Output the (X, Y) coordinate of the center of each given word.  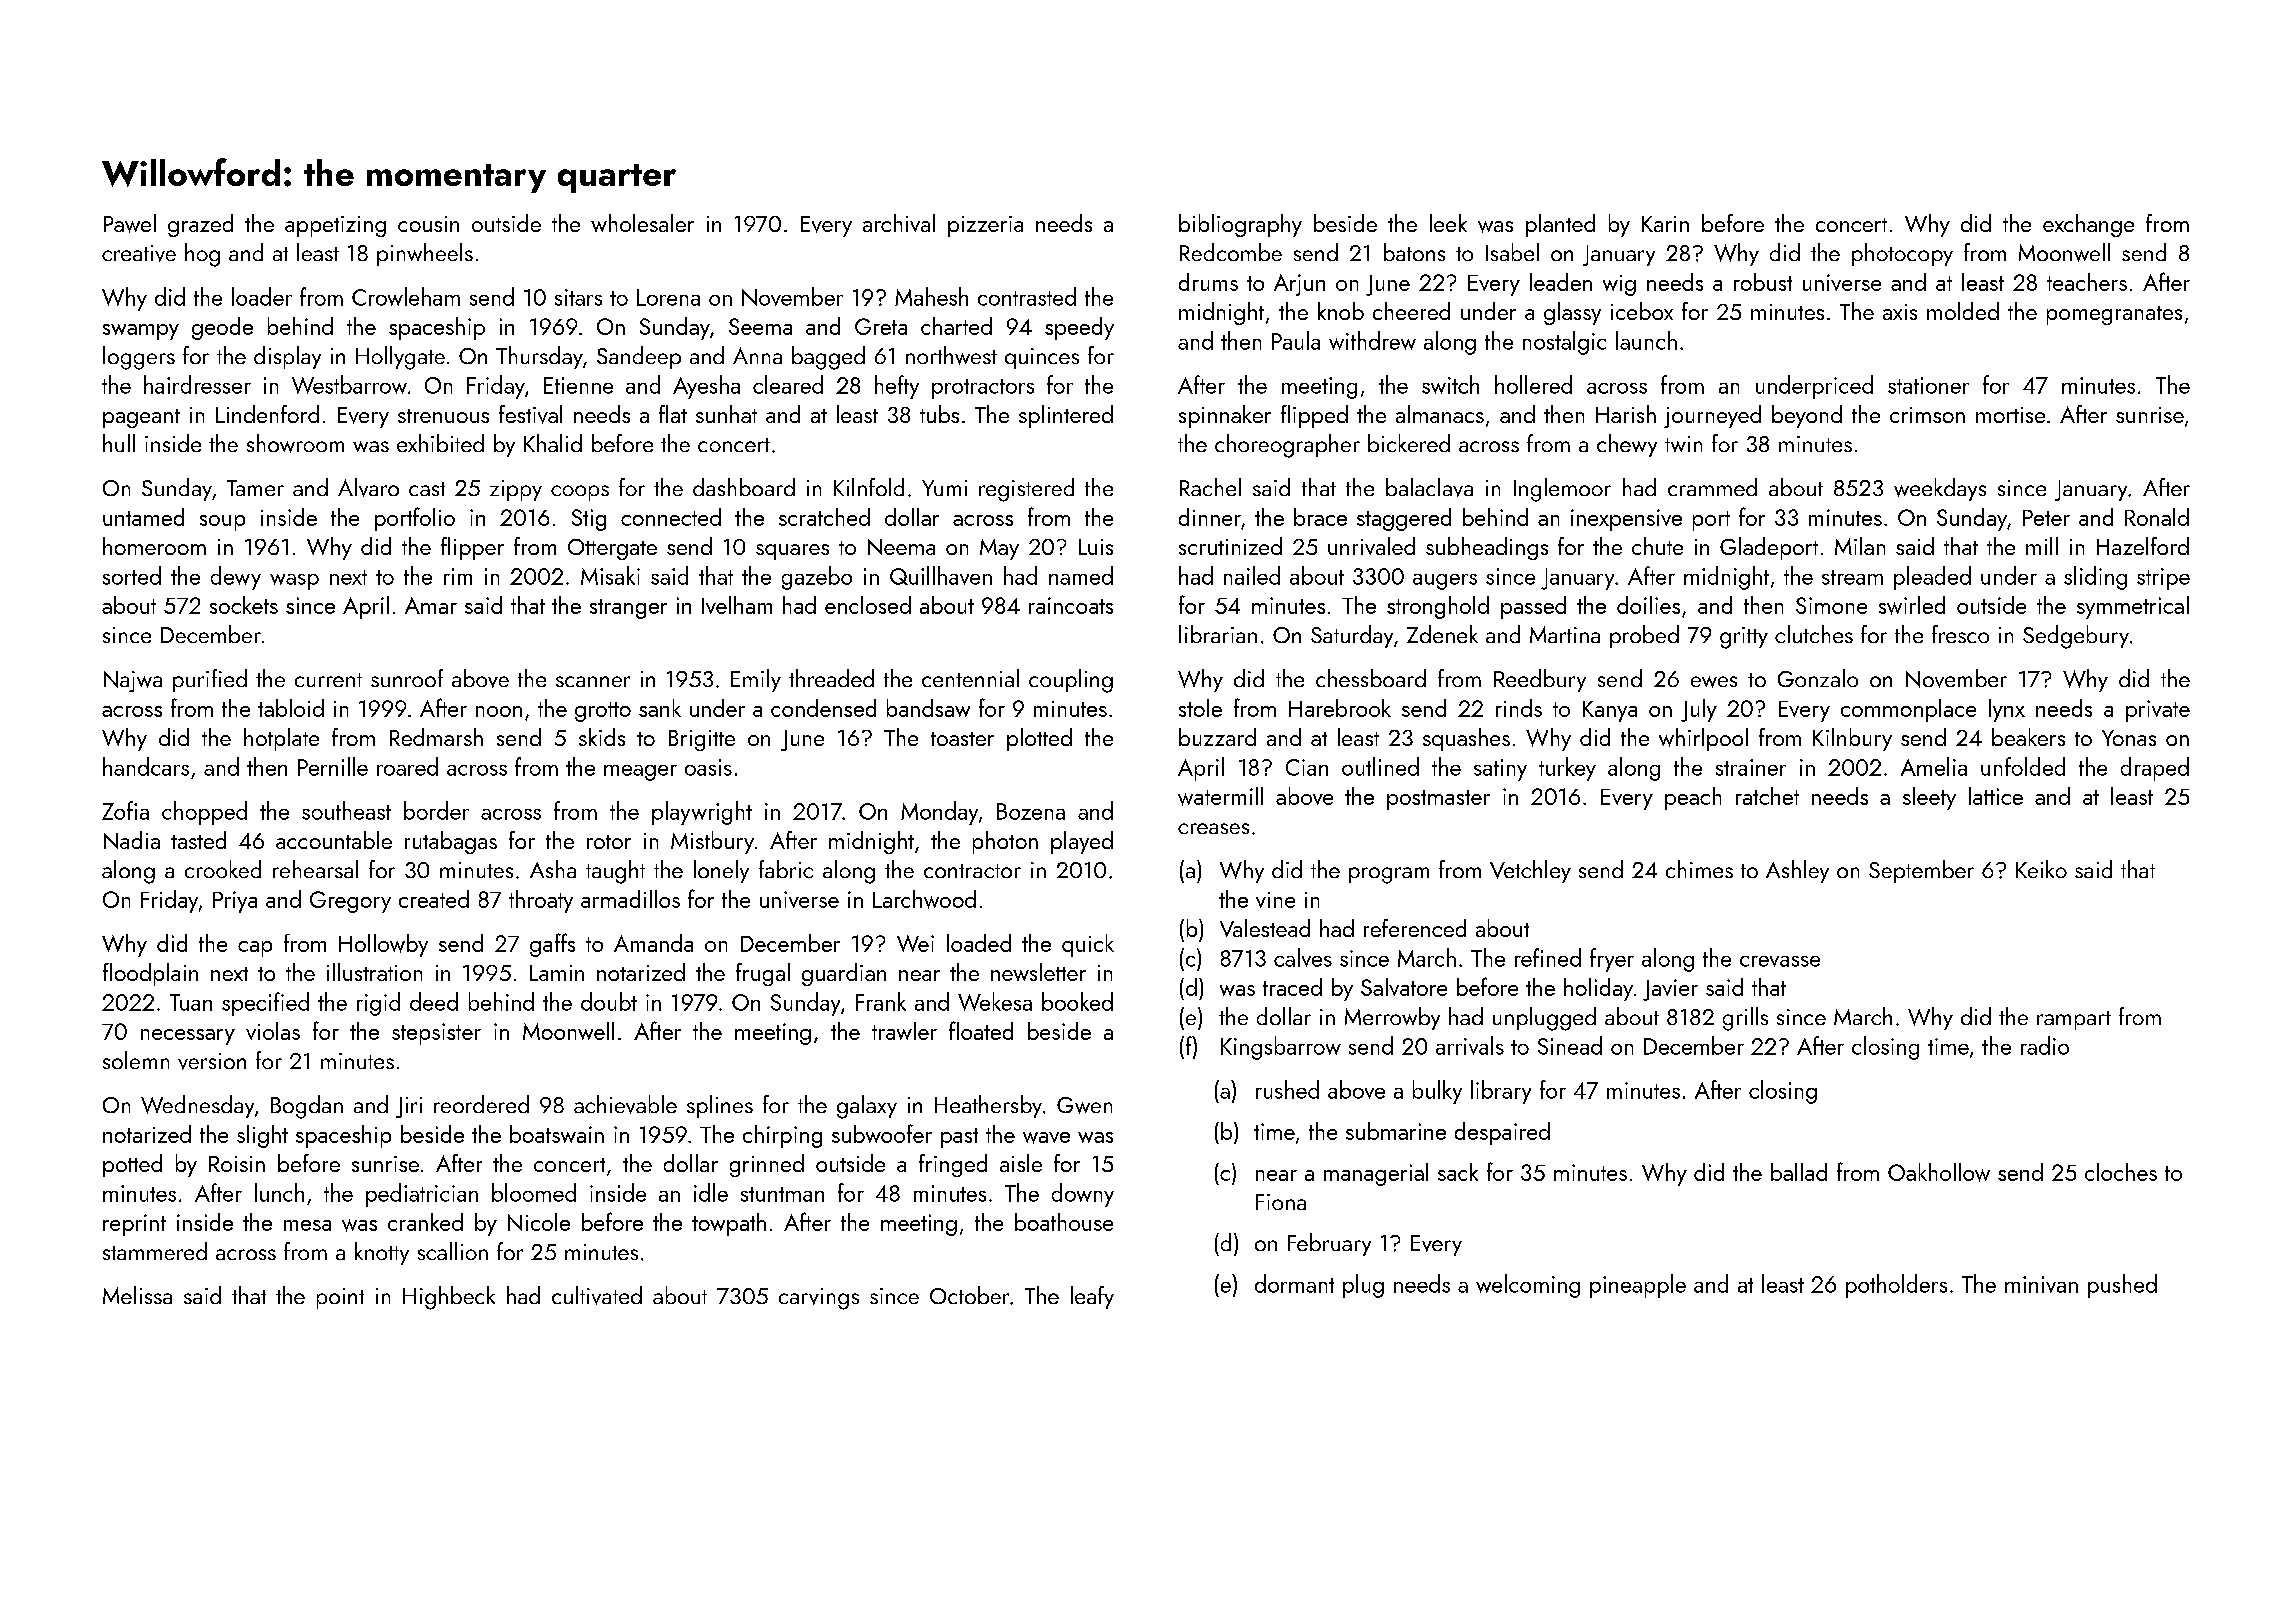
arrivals (1470, 1045)
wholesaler (642, 223)
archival (899, 223)
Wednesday (197, 1106)
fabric (786, 869)
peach (1693, 798)
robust (1763, 282)
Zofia (125, 810)
